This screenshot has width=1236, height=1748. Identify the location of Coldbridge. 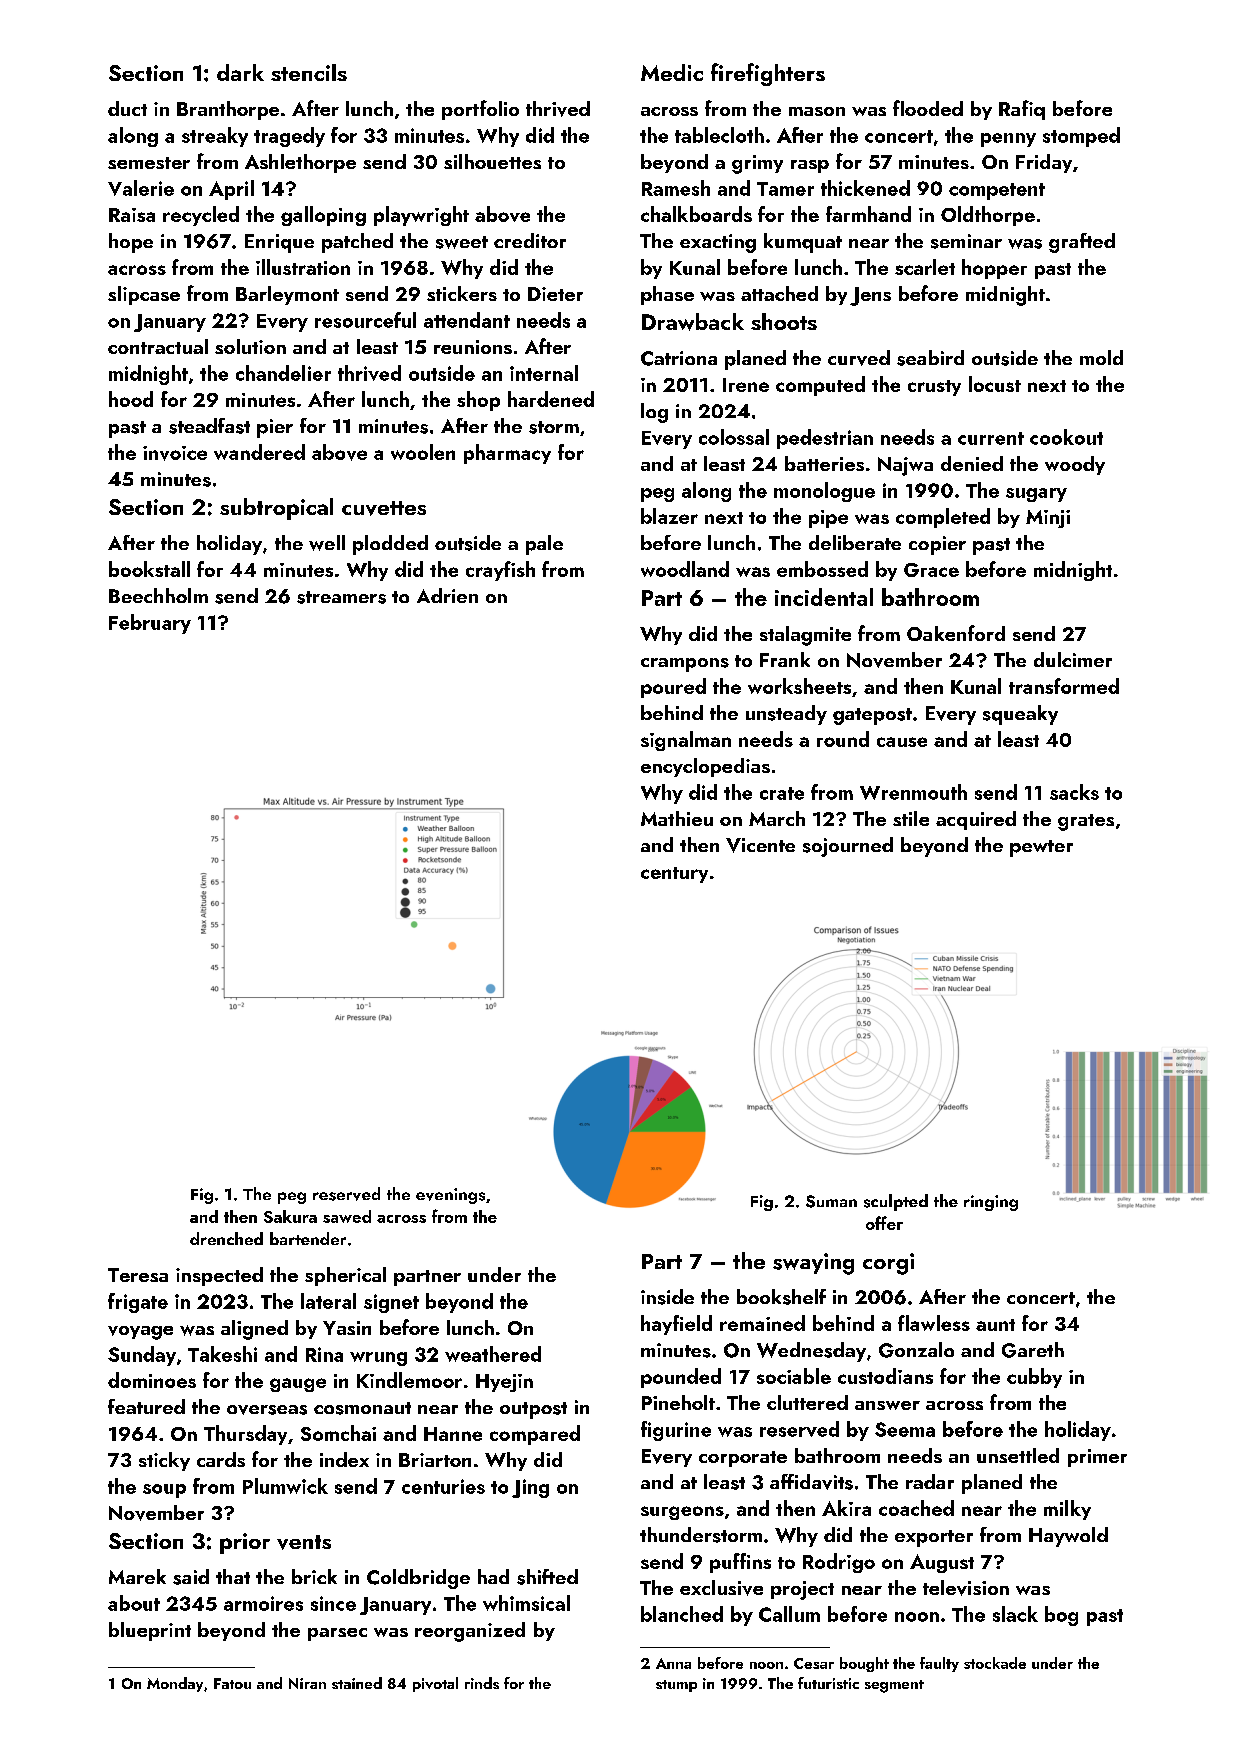
(418, 1579).
